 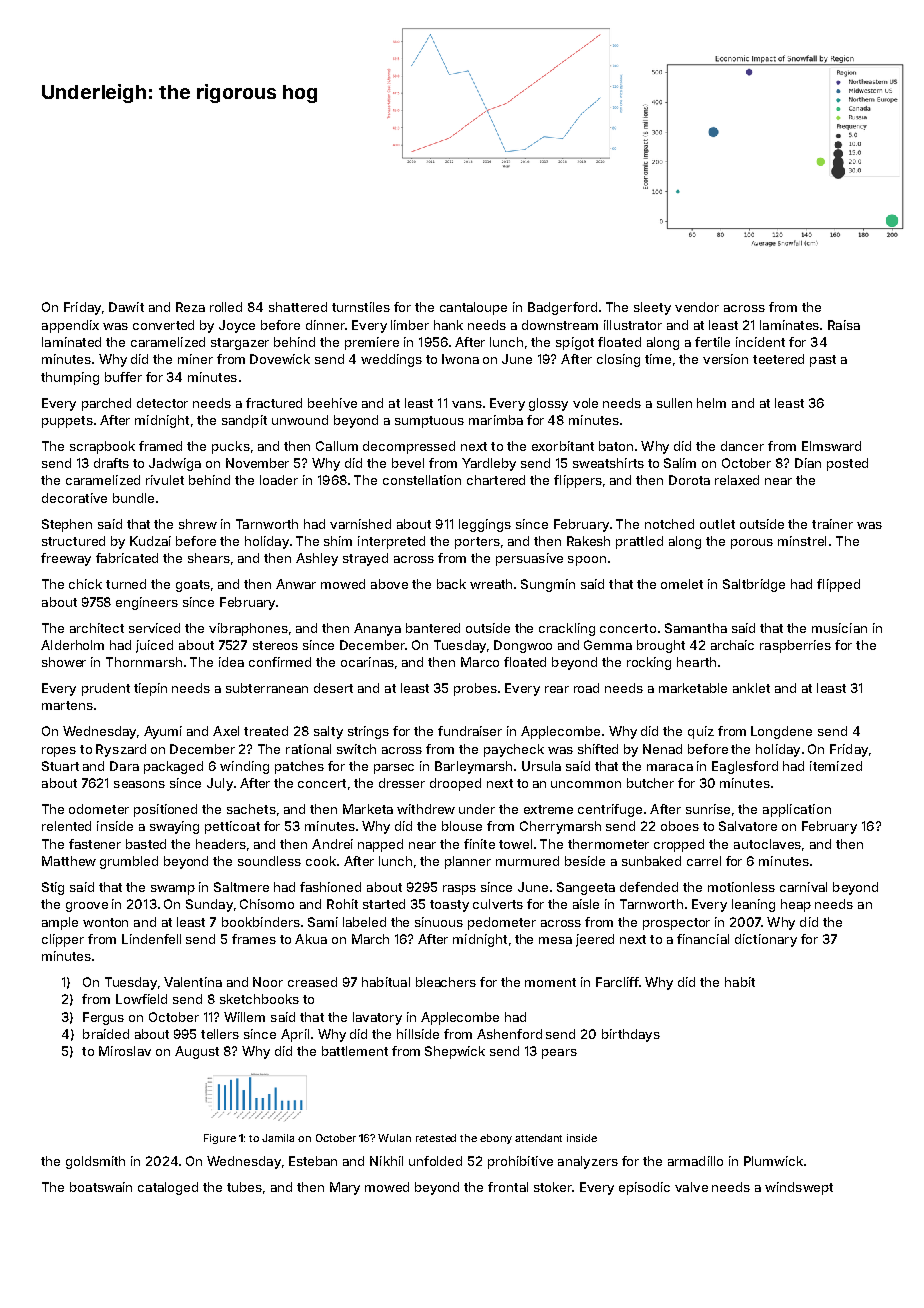 I want to click on fundraiser, so click(x=470, y=731).
